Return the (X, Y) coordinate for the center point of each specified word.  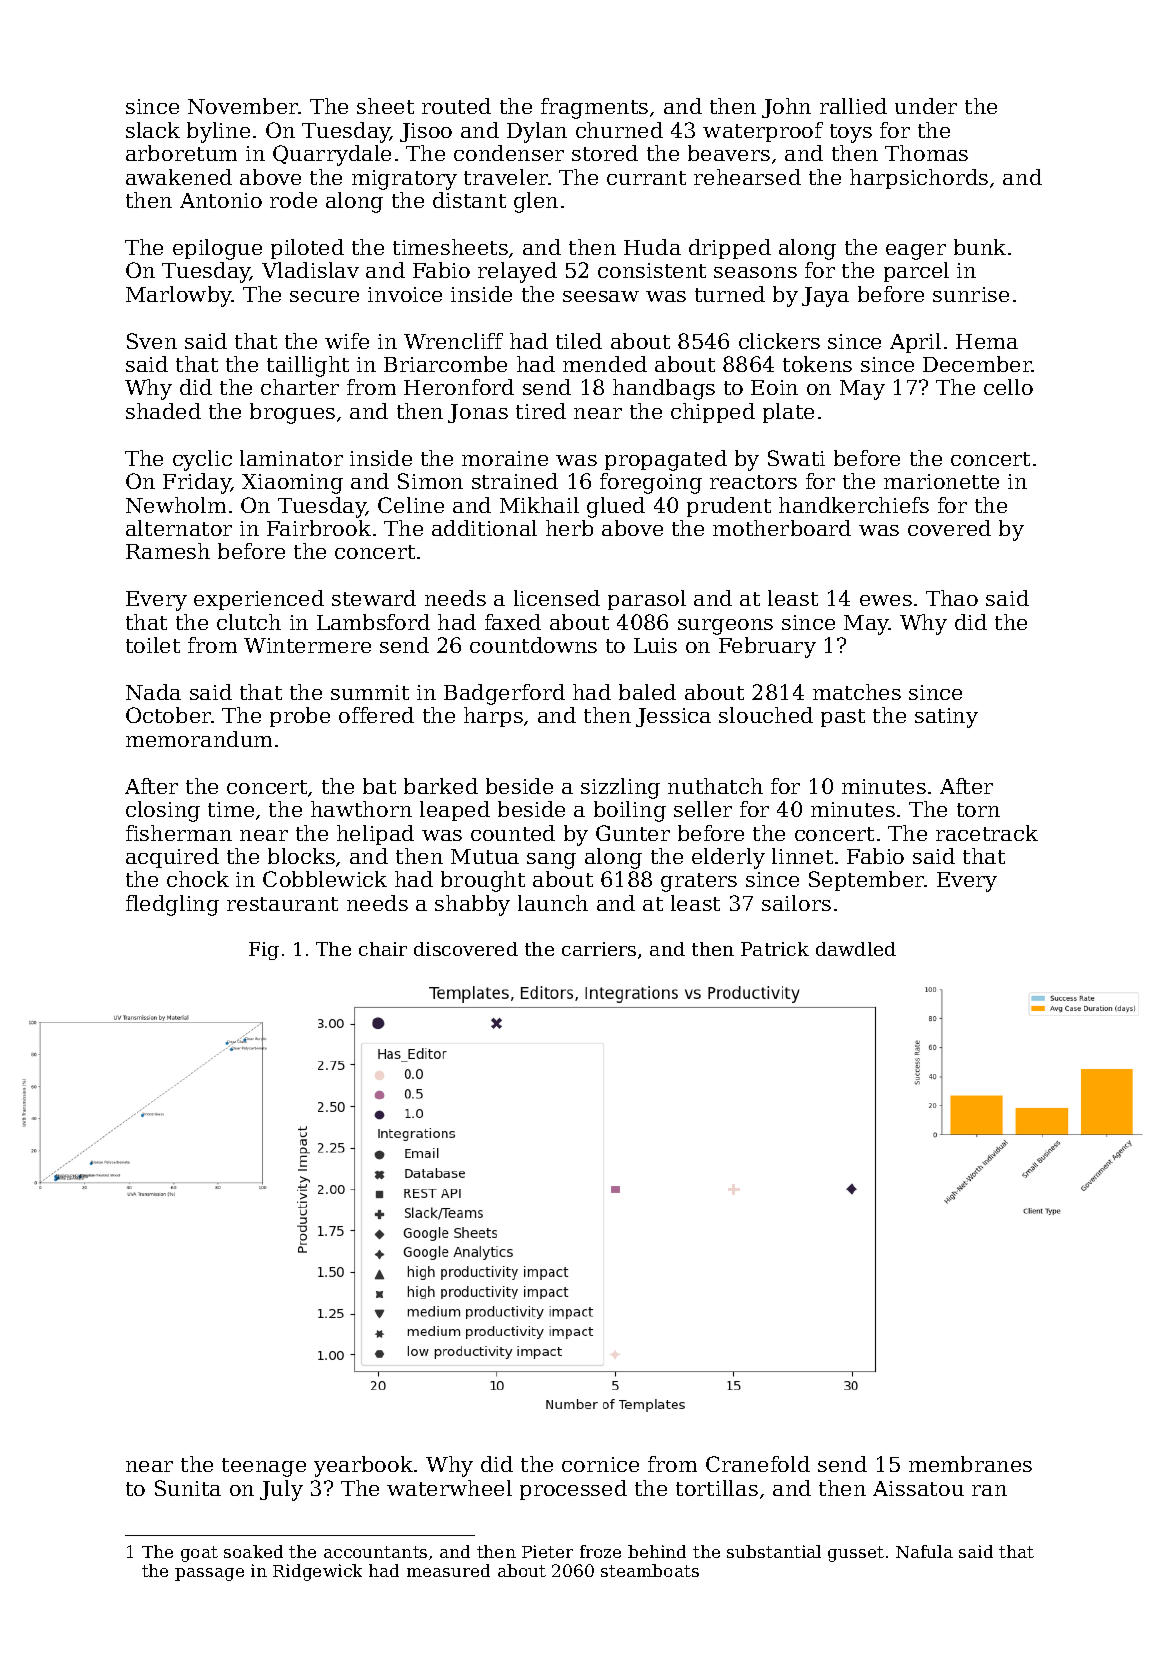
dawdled (856, 949)
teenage (264, 1467)
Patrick (775, 949)
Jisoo (426, 132)
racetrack (987, 833)
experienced (259, 600)
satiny (946, 718)
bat (379, 786)
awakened (179, 177)
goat (199, 1554)
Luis (655, 645)
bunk (980, 247)
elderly (728, 858)
